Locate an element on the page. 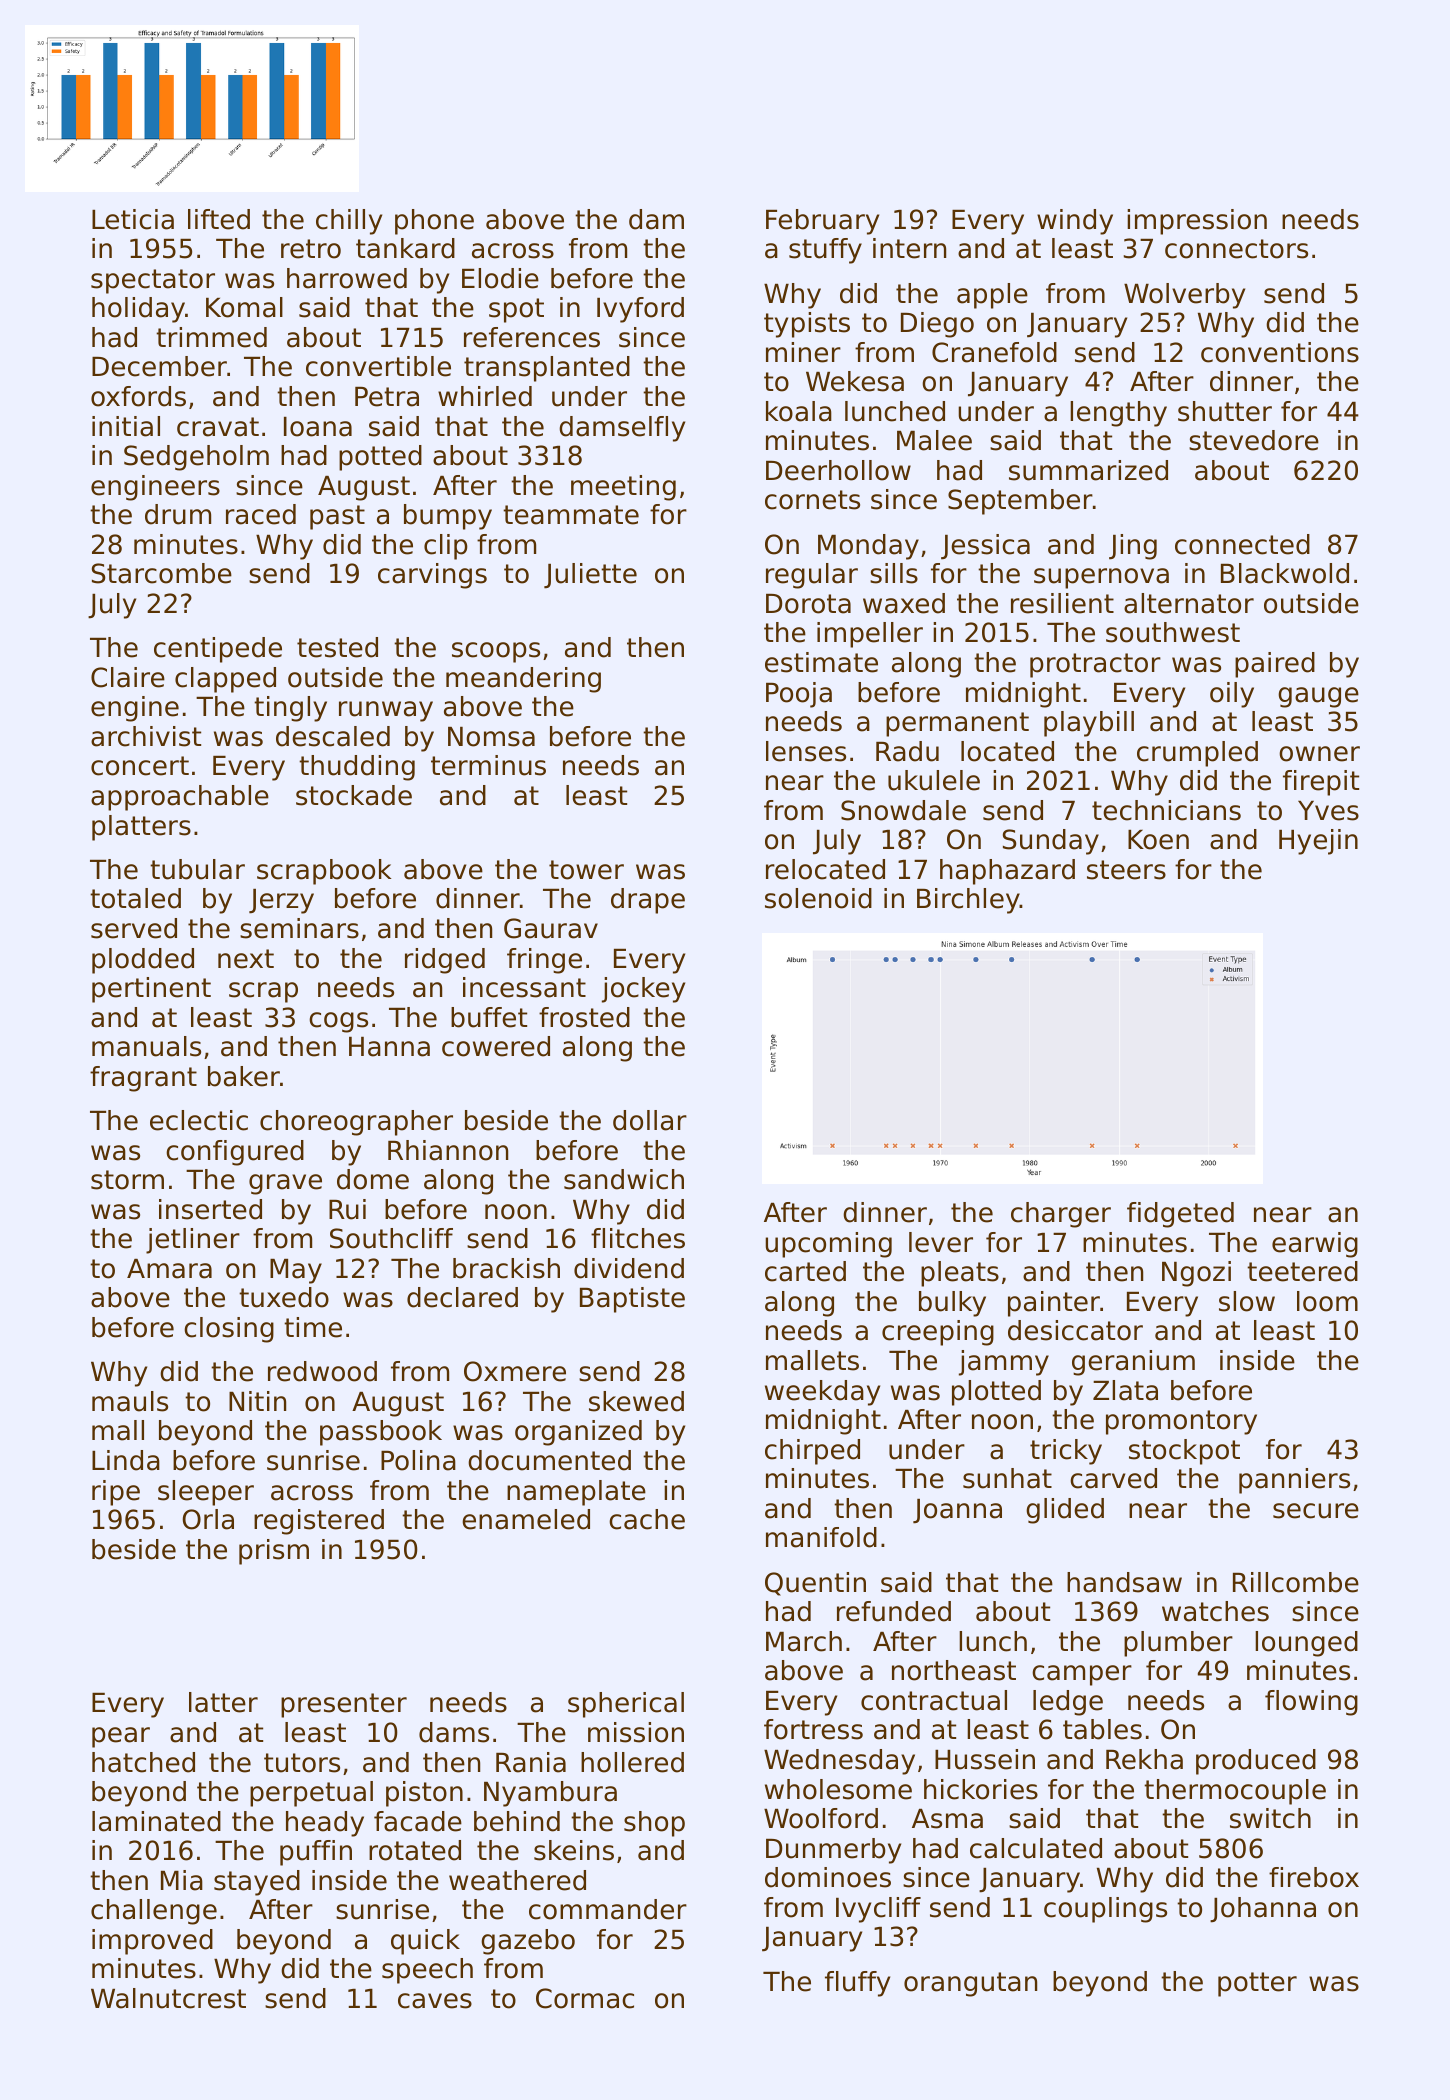 The height and width of the image is (2100, 1450). paired is located at coordinates (1275, 665).
